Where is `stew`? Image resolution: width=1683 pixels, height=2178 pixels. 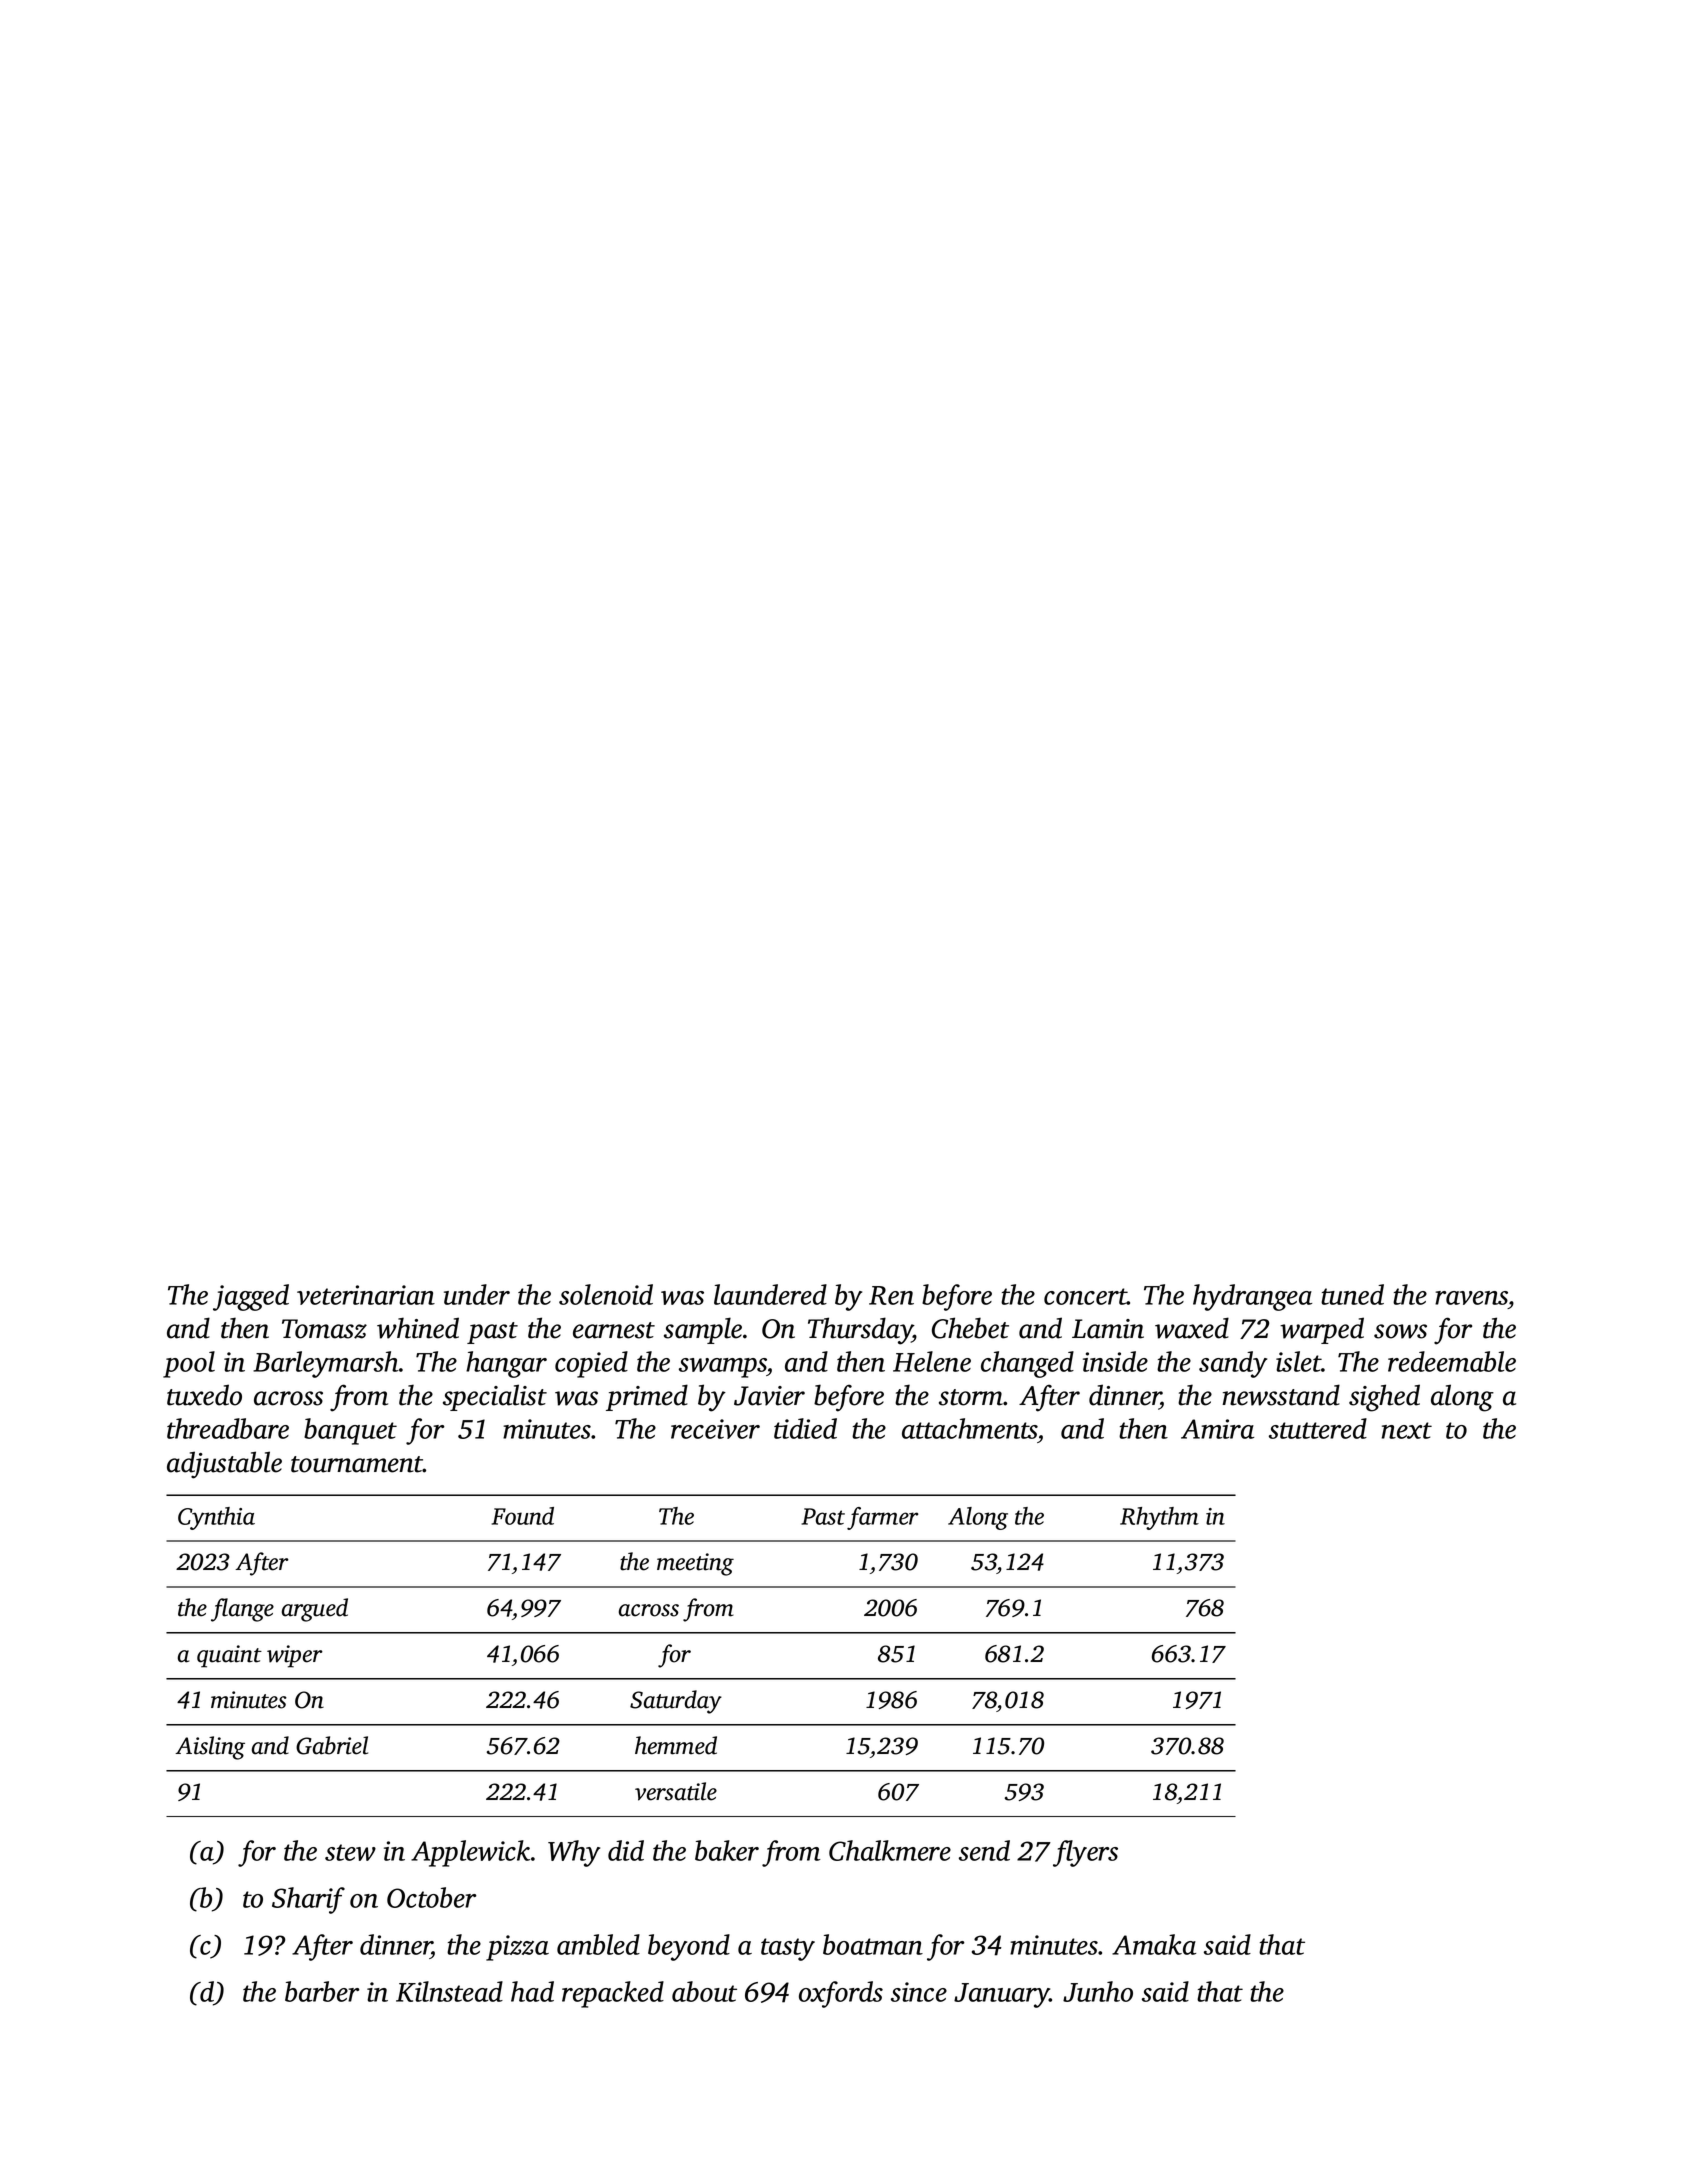
stew is located at coordinates (350, 1852).
